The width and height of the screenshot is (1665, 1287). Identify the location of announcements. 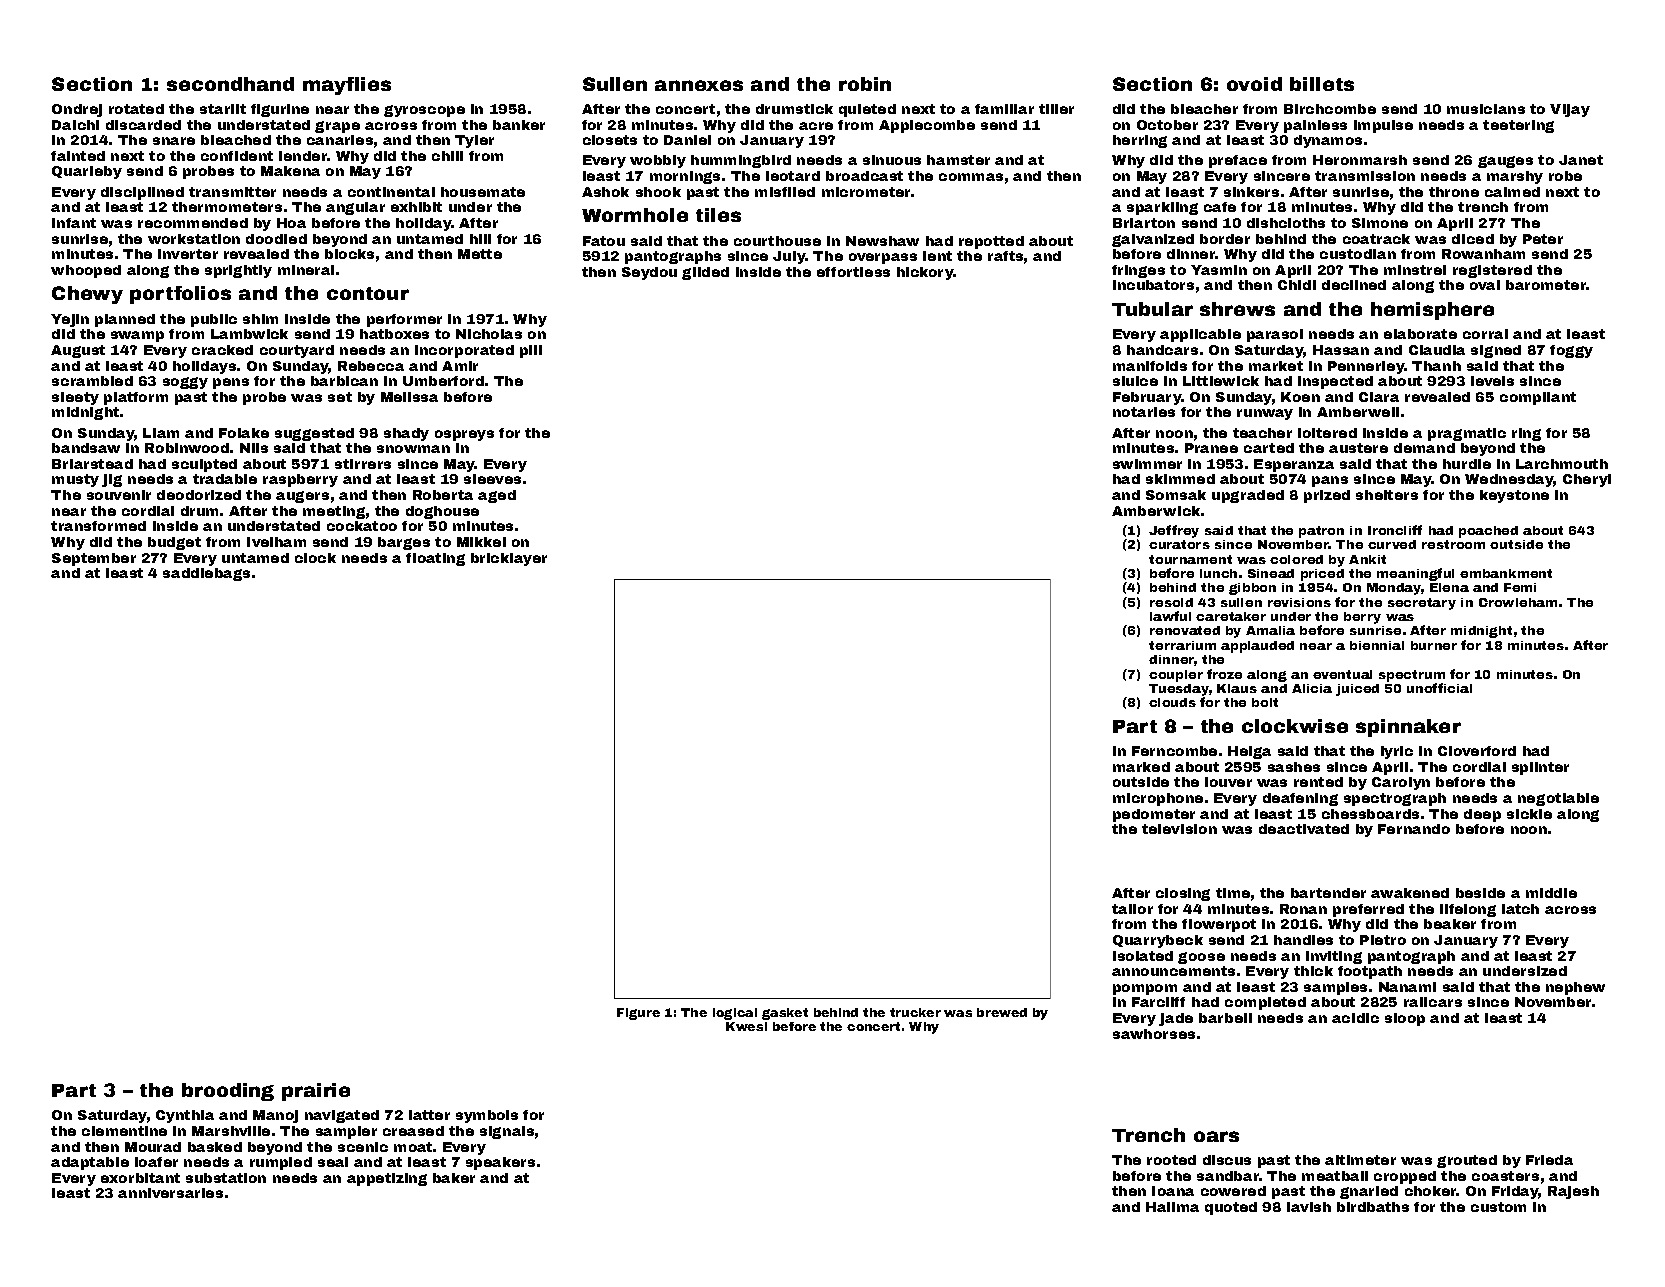
(1173, 971).
